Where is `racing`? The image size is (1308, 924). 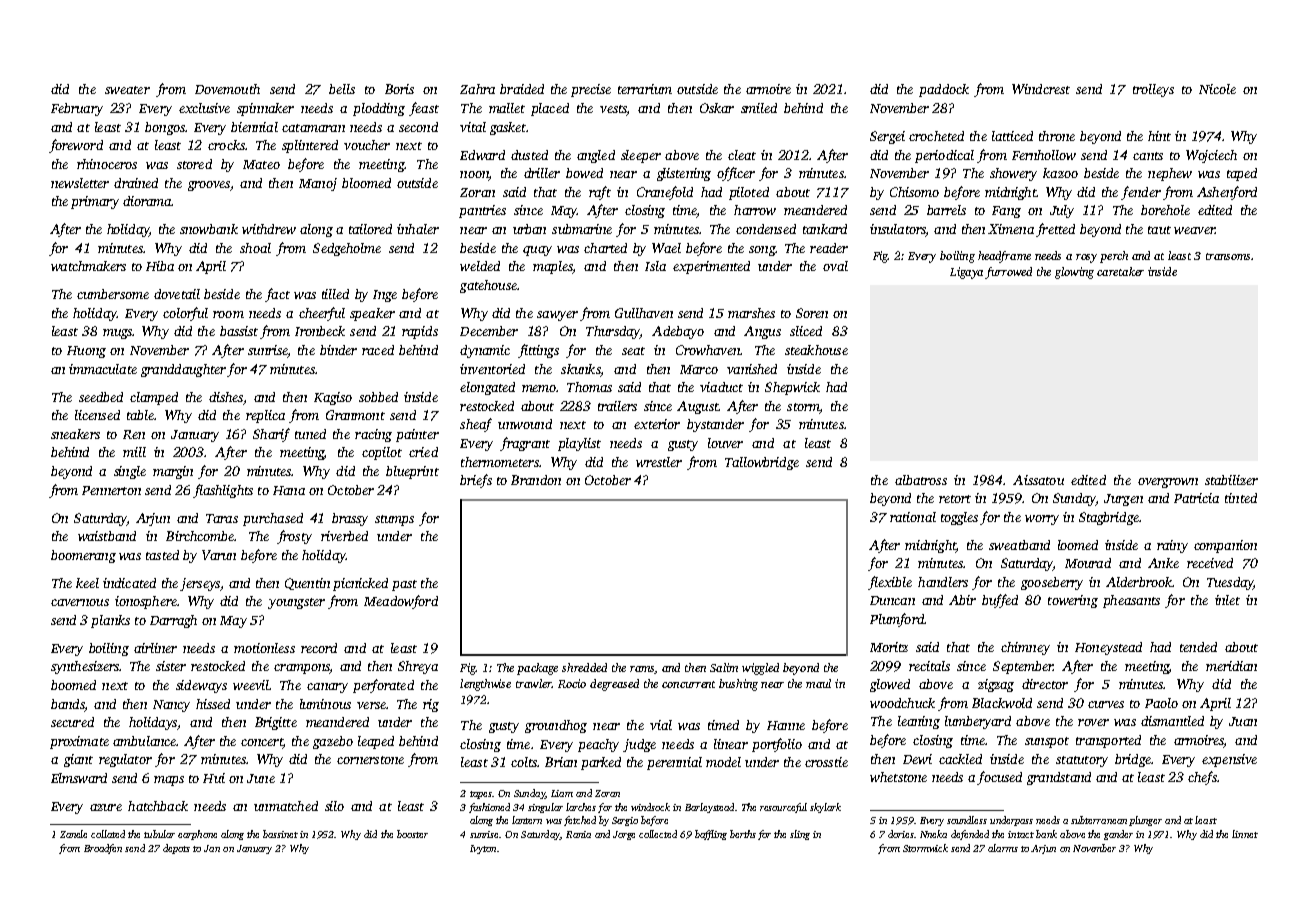 racing is located at coordinates (373, 435).
